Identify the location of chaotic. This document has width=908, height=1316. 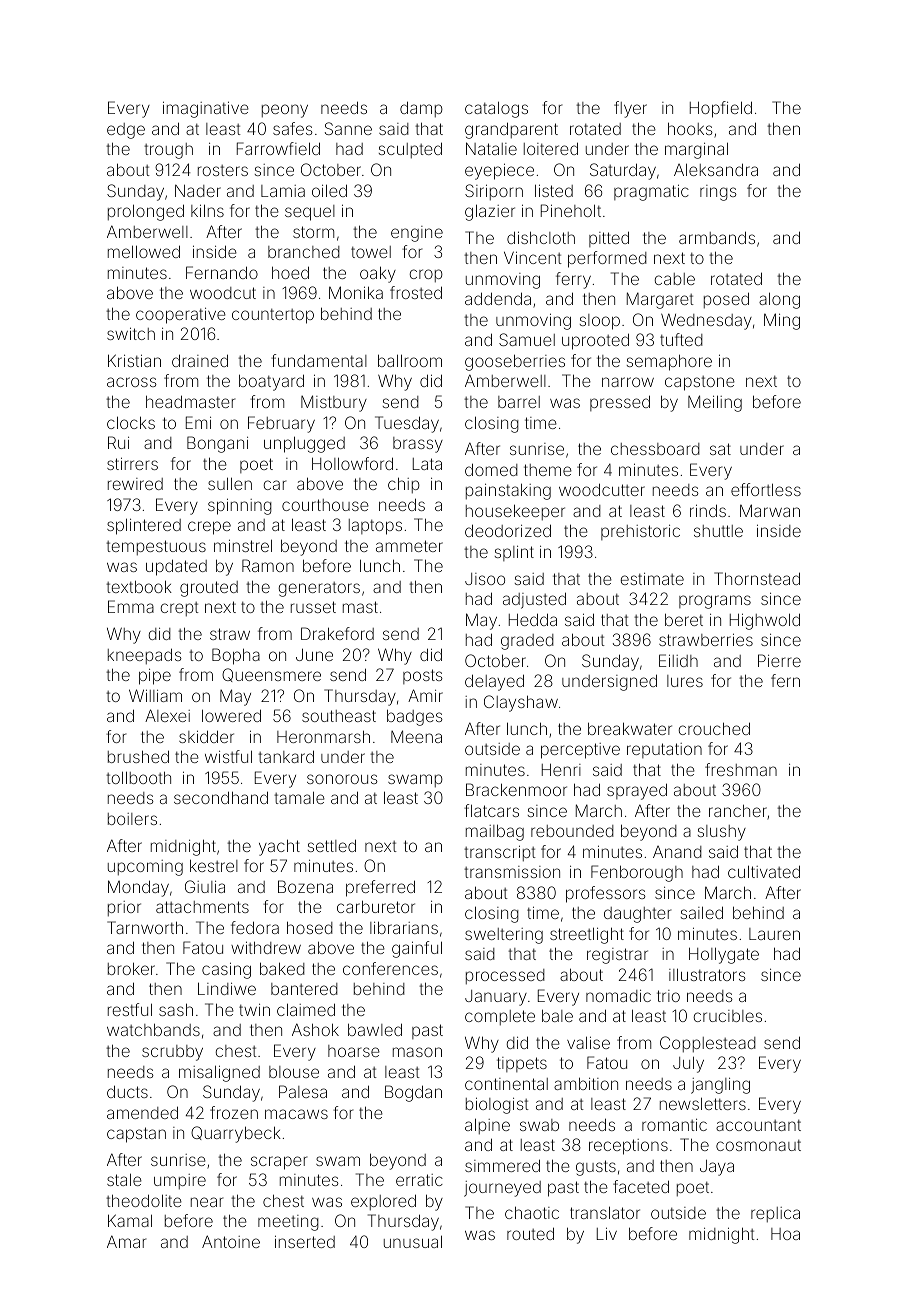
(532, 1212).
